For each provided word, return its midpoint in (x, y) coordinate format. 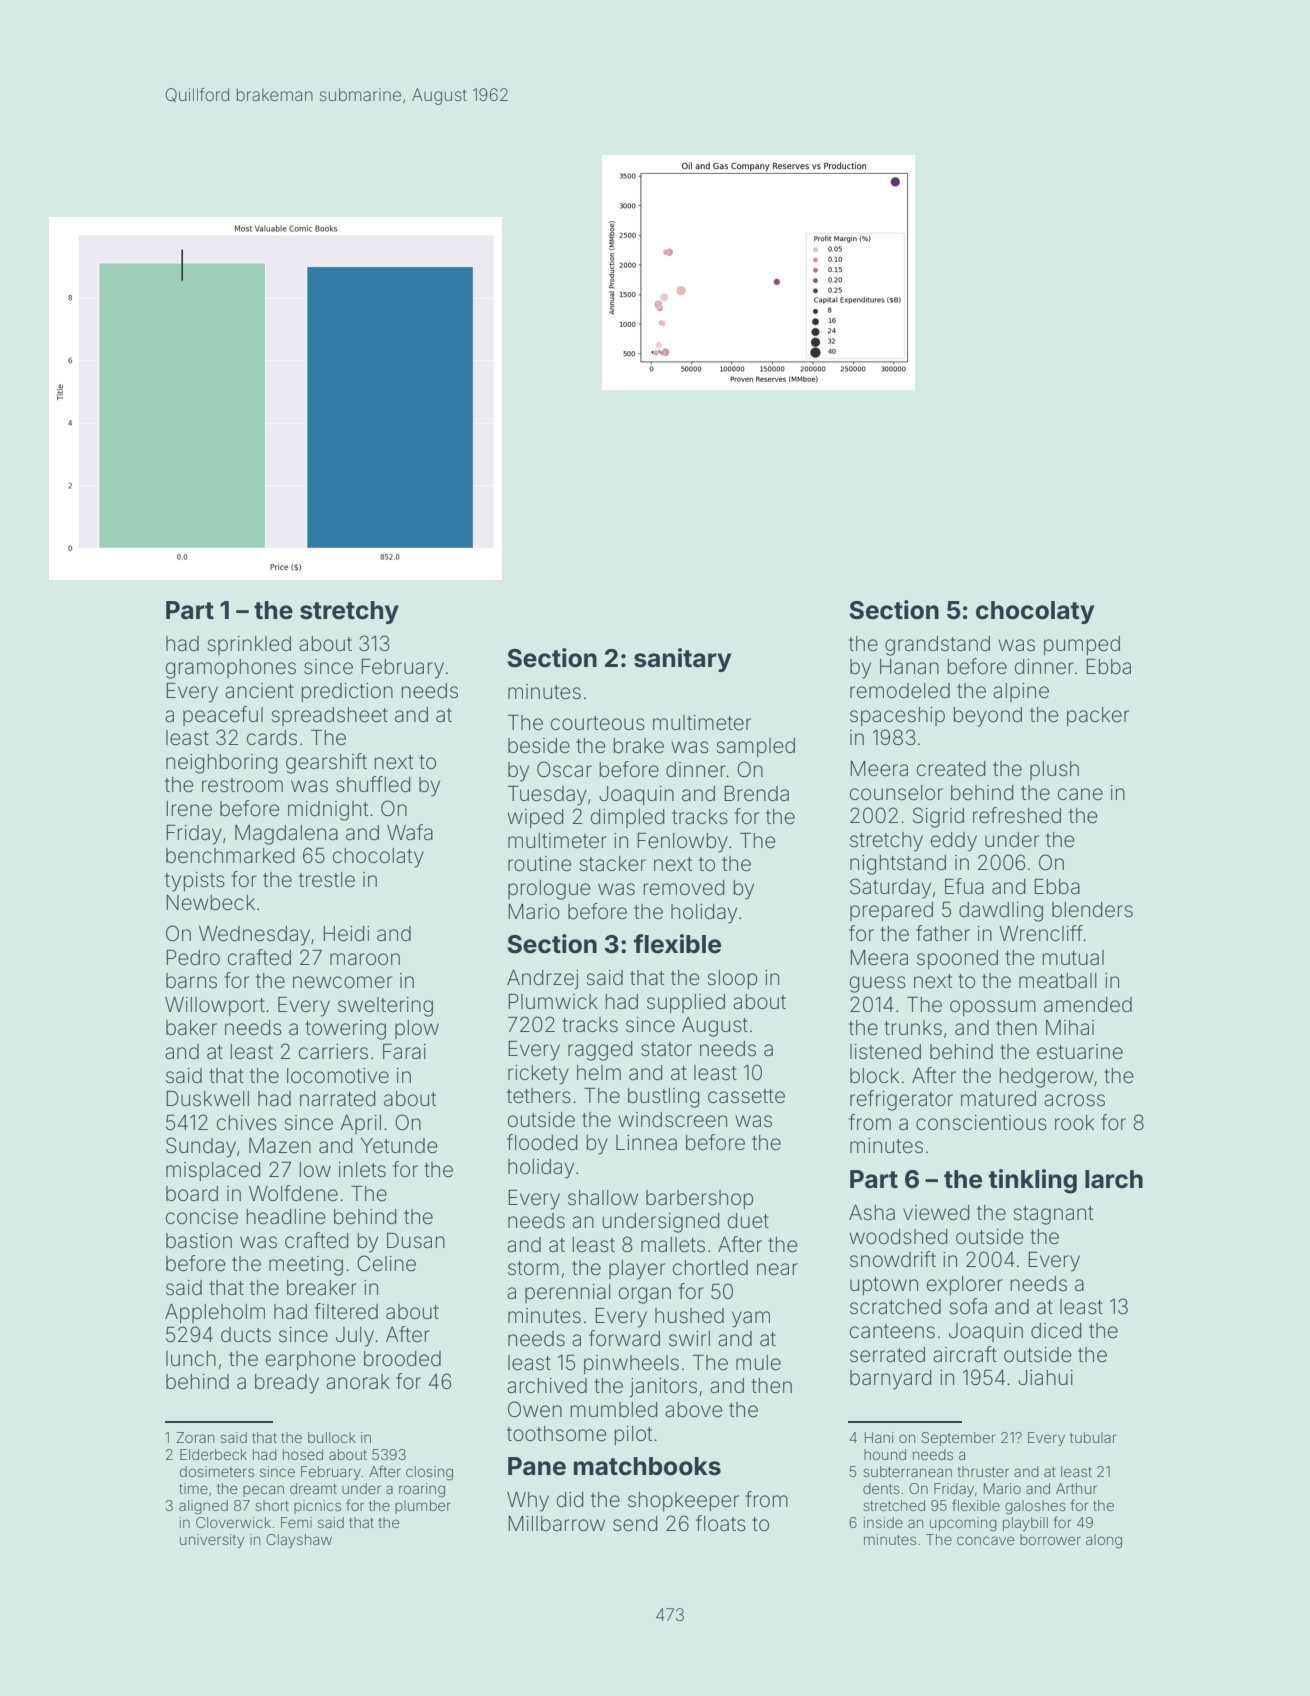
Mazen (280, 1146)
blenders (1092, 910)
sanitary (682, 660)
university (212, 1541)
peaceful (223, 716)
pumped (1082, 645)
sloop (732, 979)
